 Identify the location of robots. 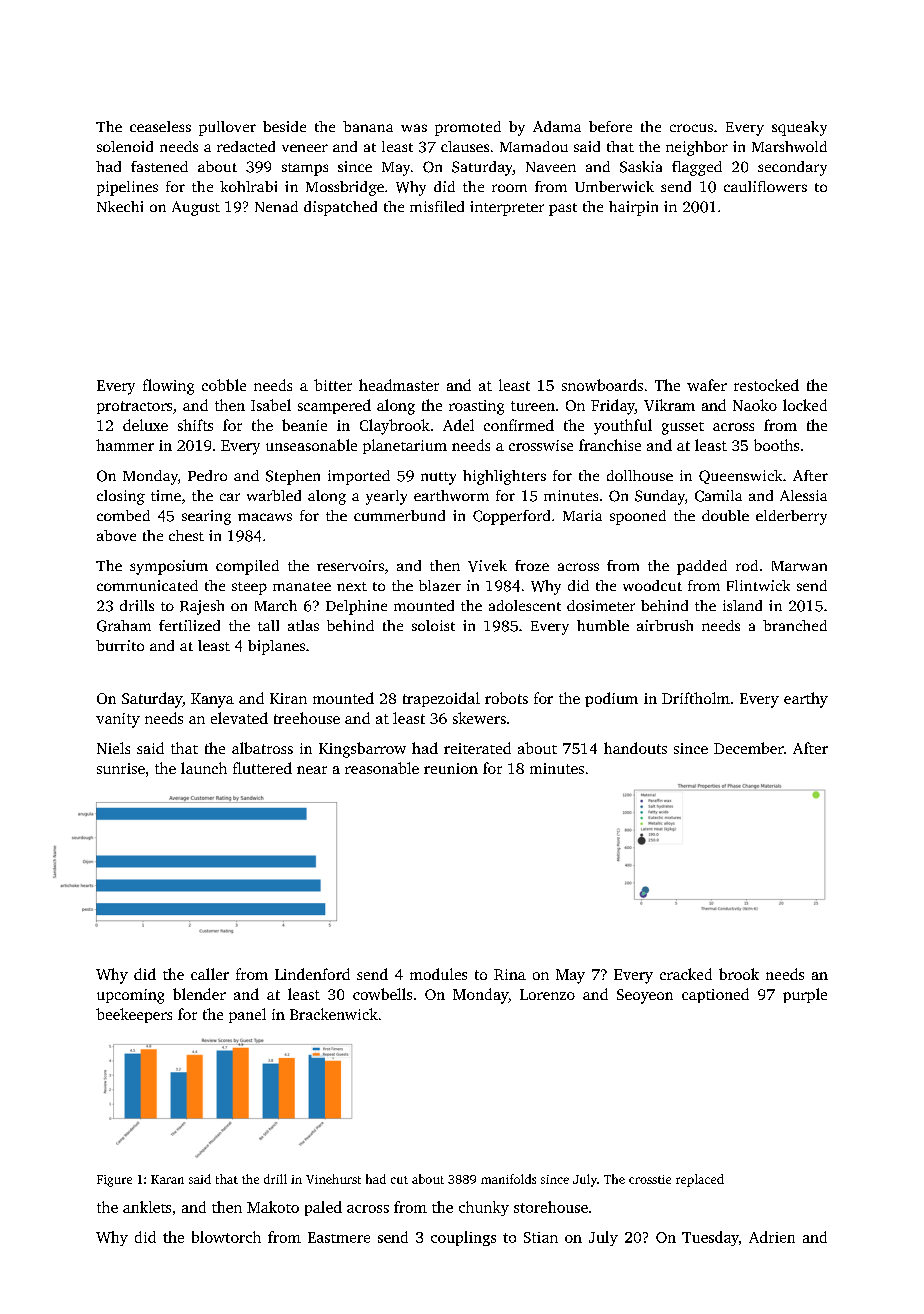
(506, 698).
